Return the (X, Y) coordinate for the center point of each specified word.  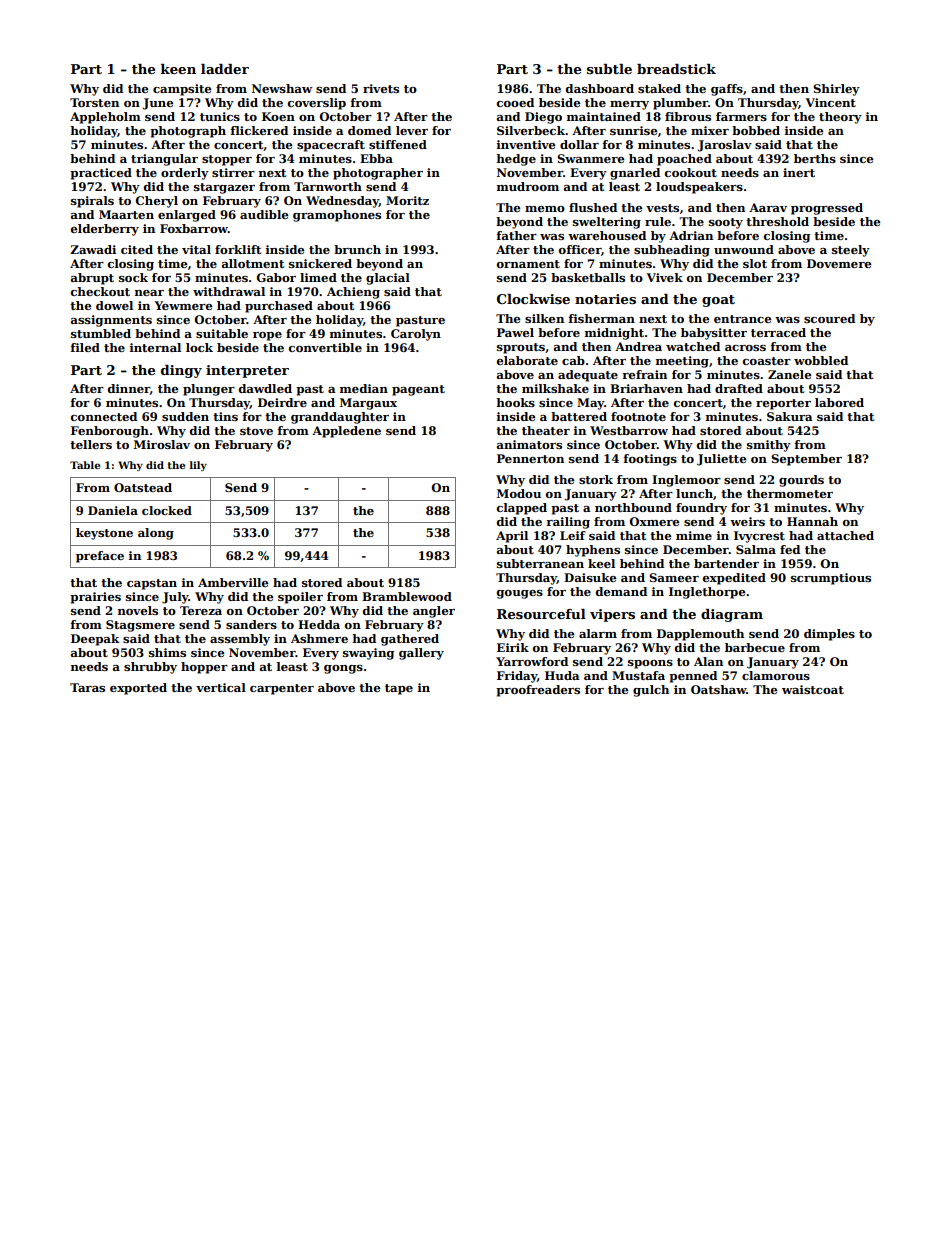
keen (178, 69)
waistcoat (813, 689)
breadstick (676, 69)
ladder (225, 69)
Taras (87, 687)
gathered (410, 640)
